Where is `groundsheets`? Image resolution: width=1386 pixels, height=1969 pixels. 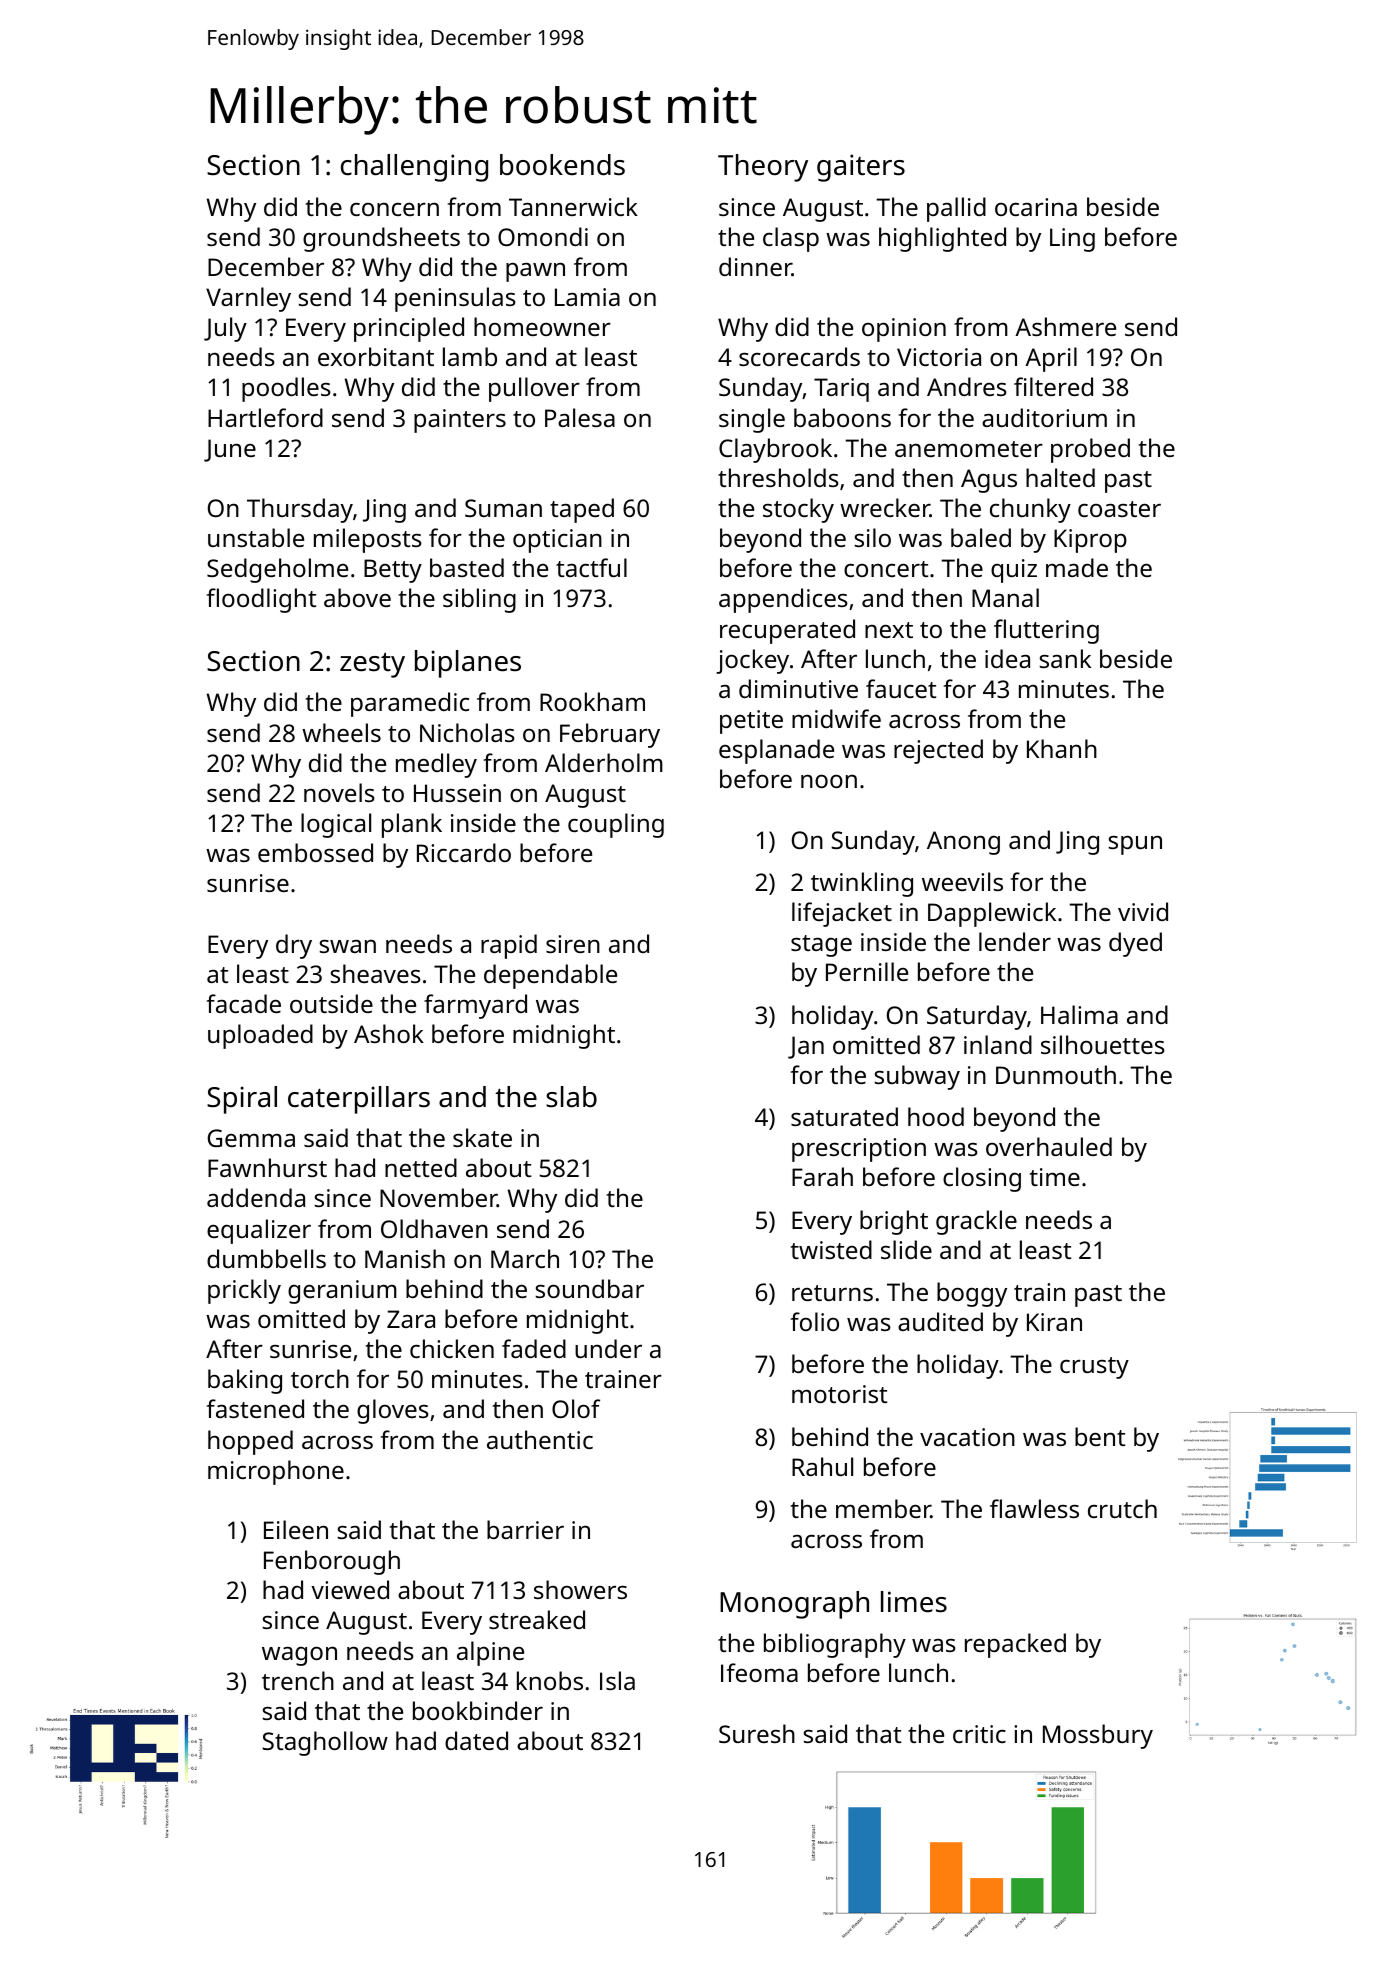 groundsheets is located at coordinates (381, 239).
